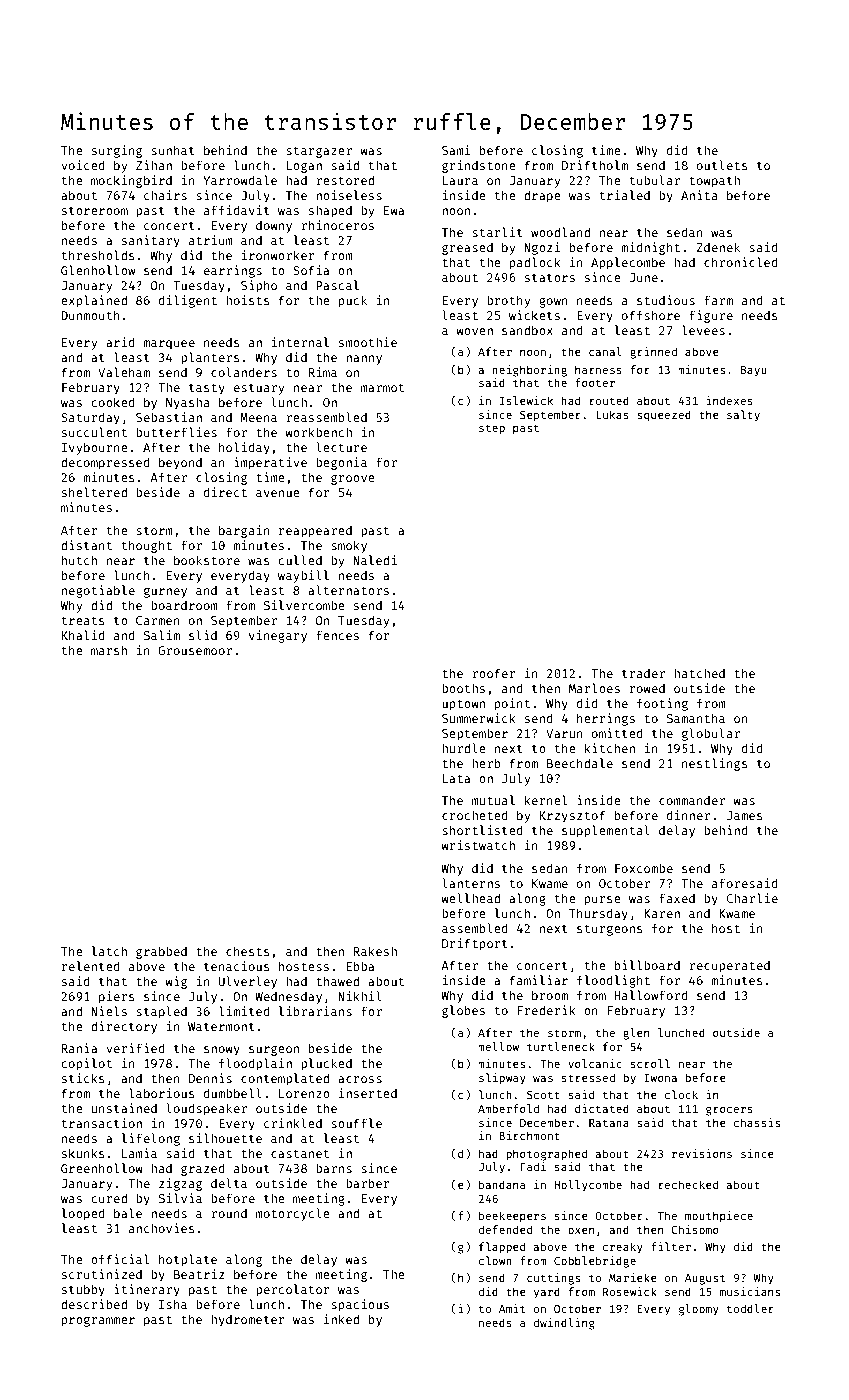 The width and height of the screenshot is (849, 1400). What do you see at coordinates (109, 650) in the screenshot?
I see `marsh` at bounding box center [109, 650].
